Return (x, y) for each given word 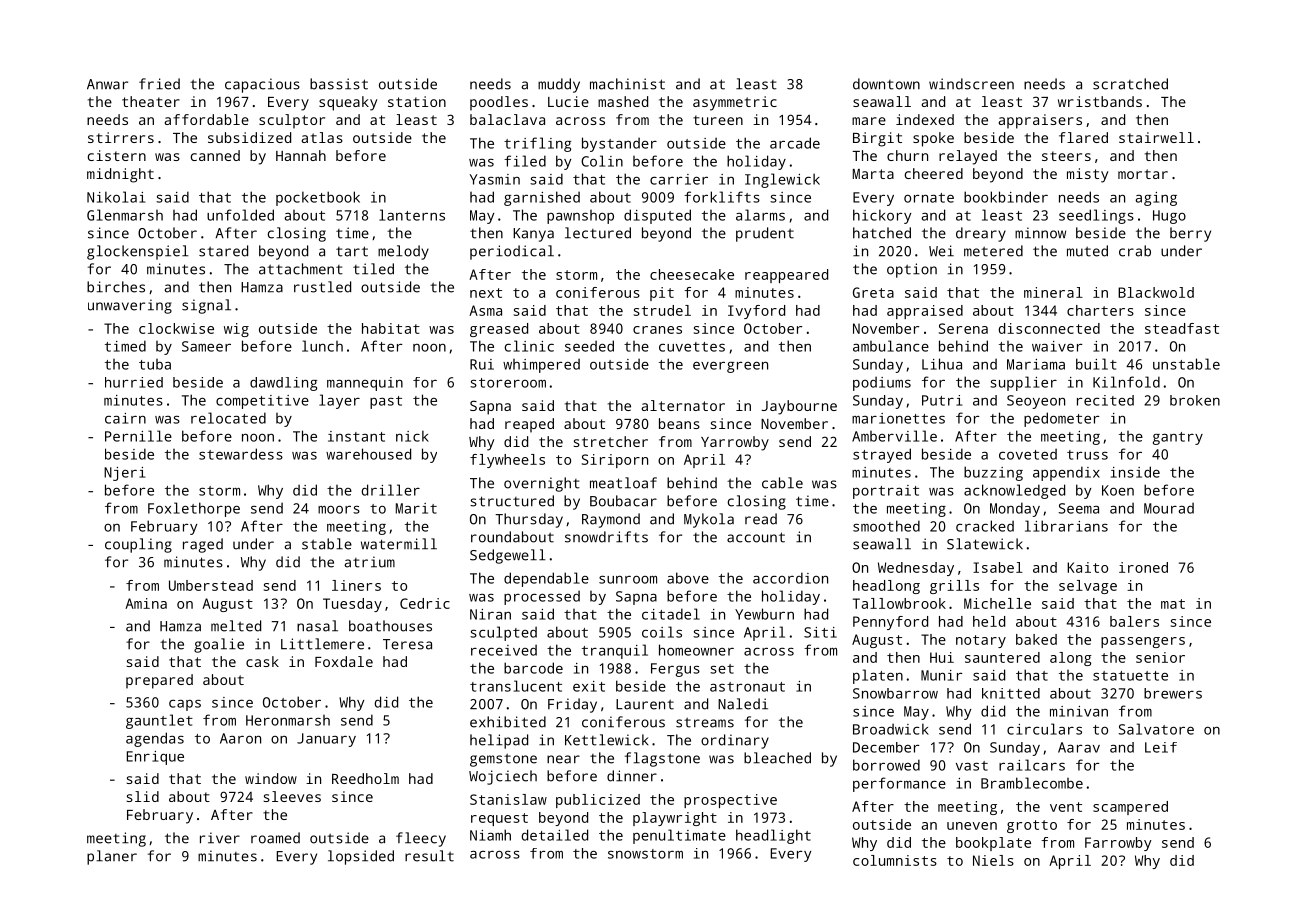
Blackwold (1156, 292)
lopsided (361, 857)
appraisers (1040, 121)
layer (339, 401)
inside (1135, 472)
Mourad (1169, 508)
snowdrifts (606, 537)
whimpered (541, 366)
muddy (559, 85)
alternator (683, 405)
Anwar (107, 84)
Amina (146, 603)
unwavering (130, 306)
